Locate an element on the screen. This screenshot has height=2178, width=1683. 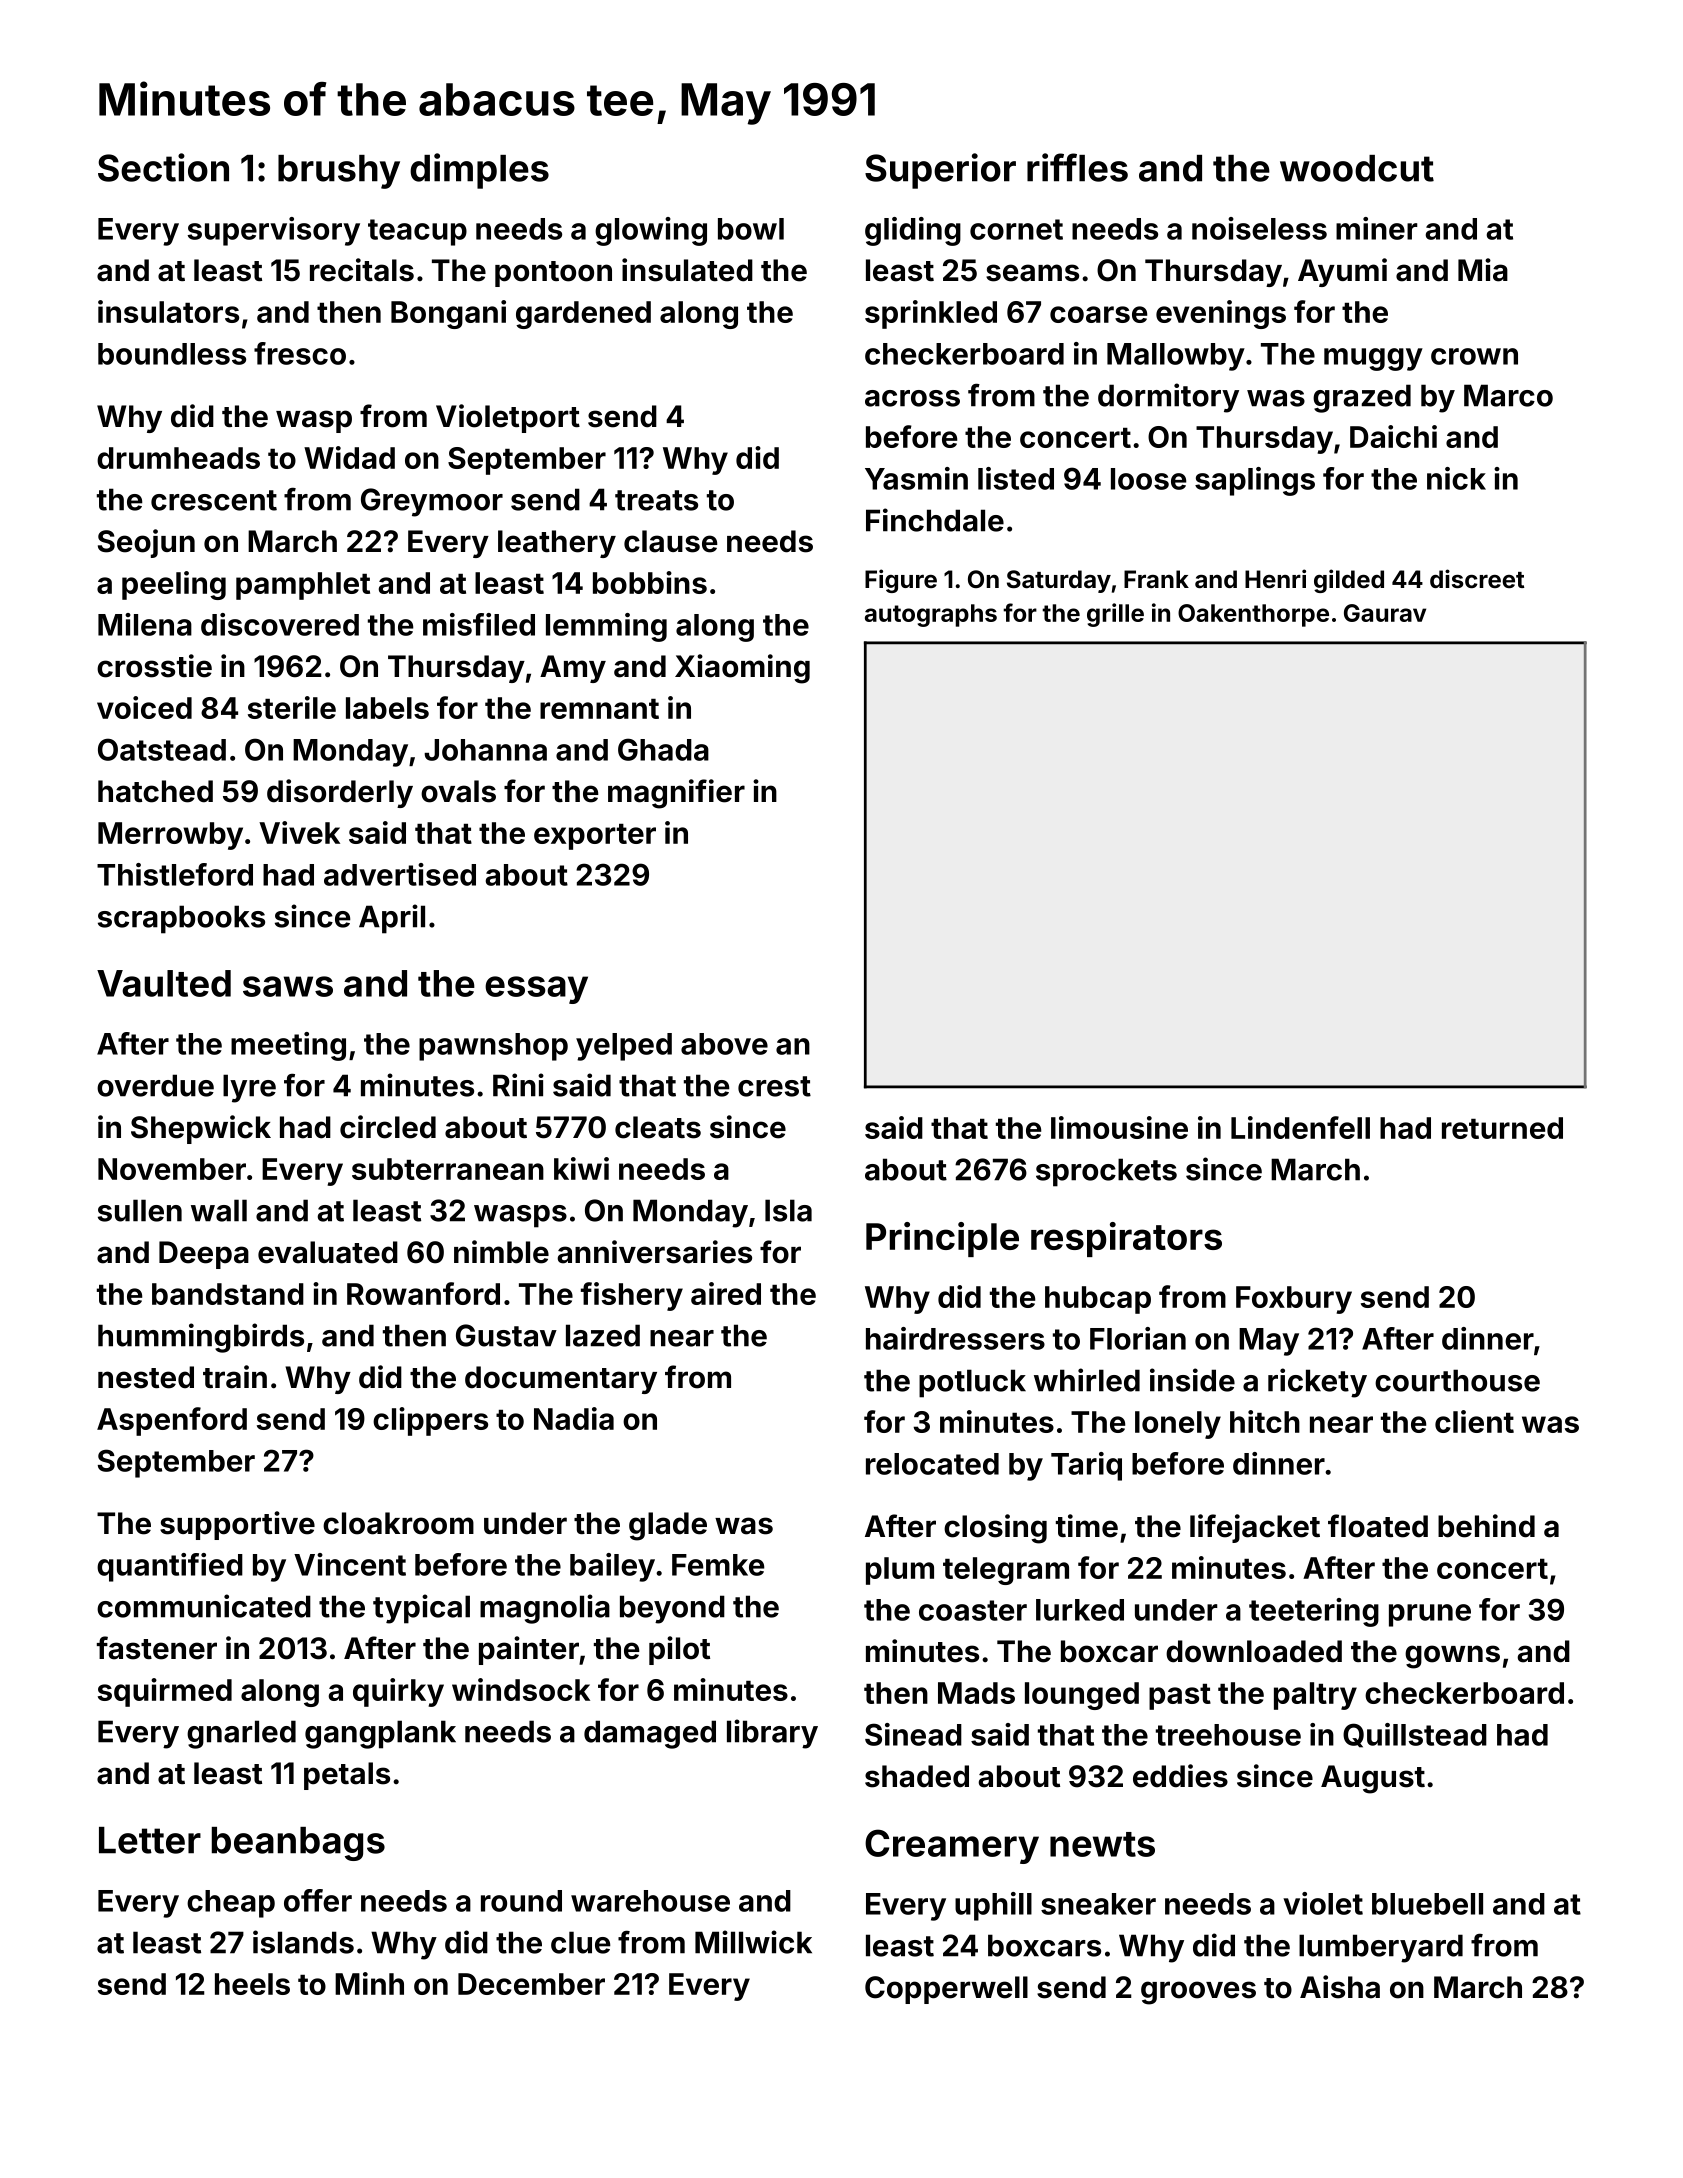
noiseless is located at coordinates (1259, 228).
